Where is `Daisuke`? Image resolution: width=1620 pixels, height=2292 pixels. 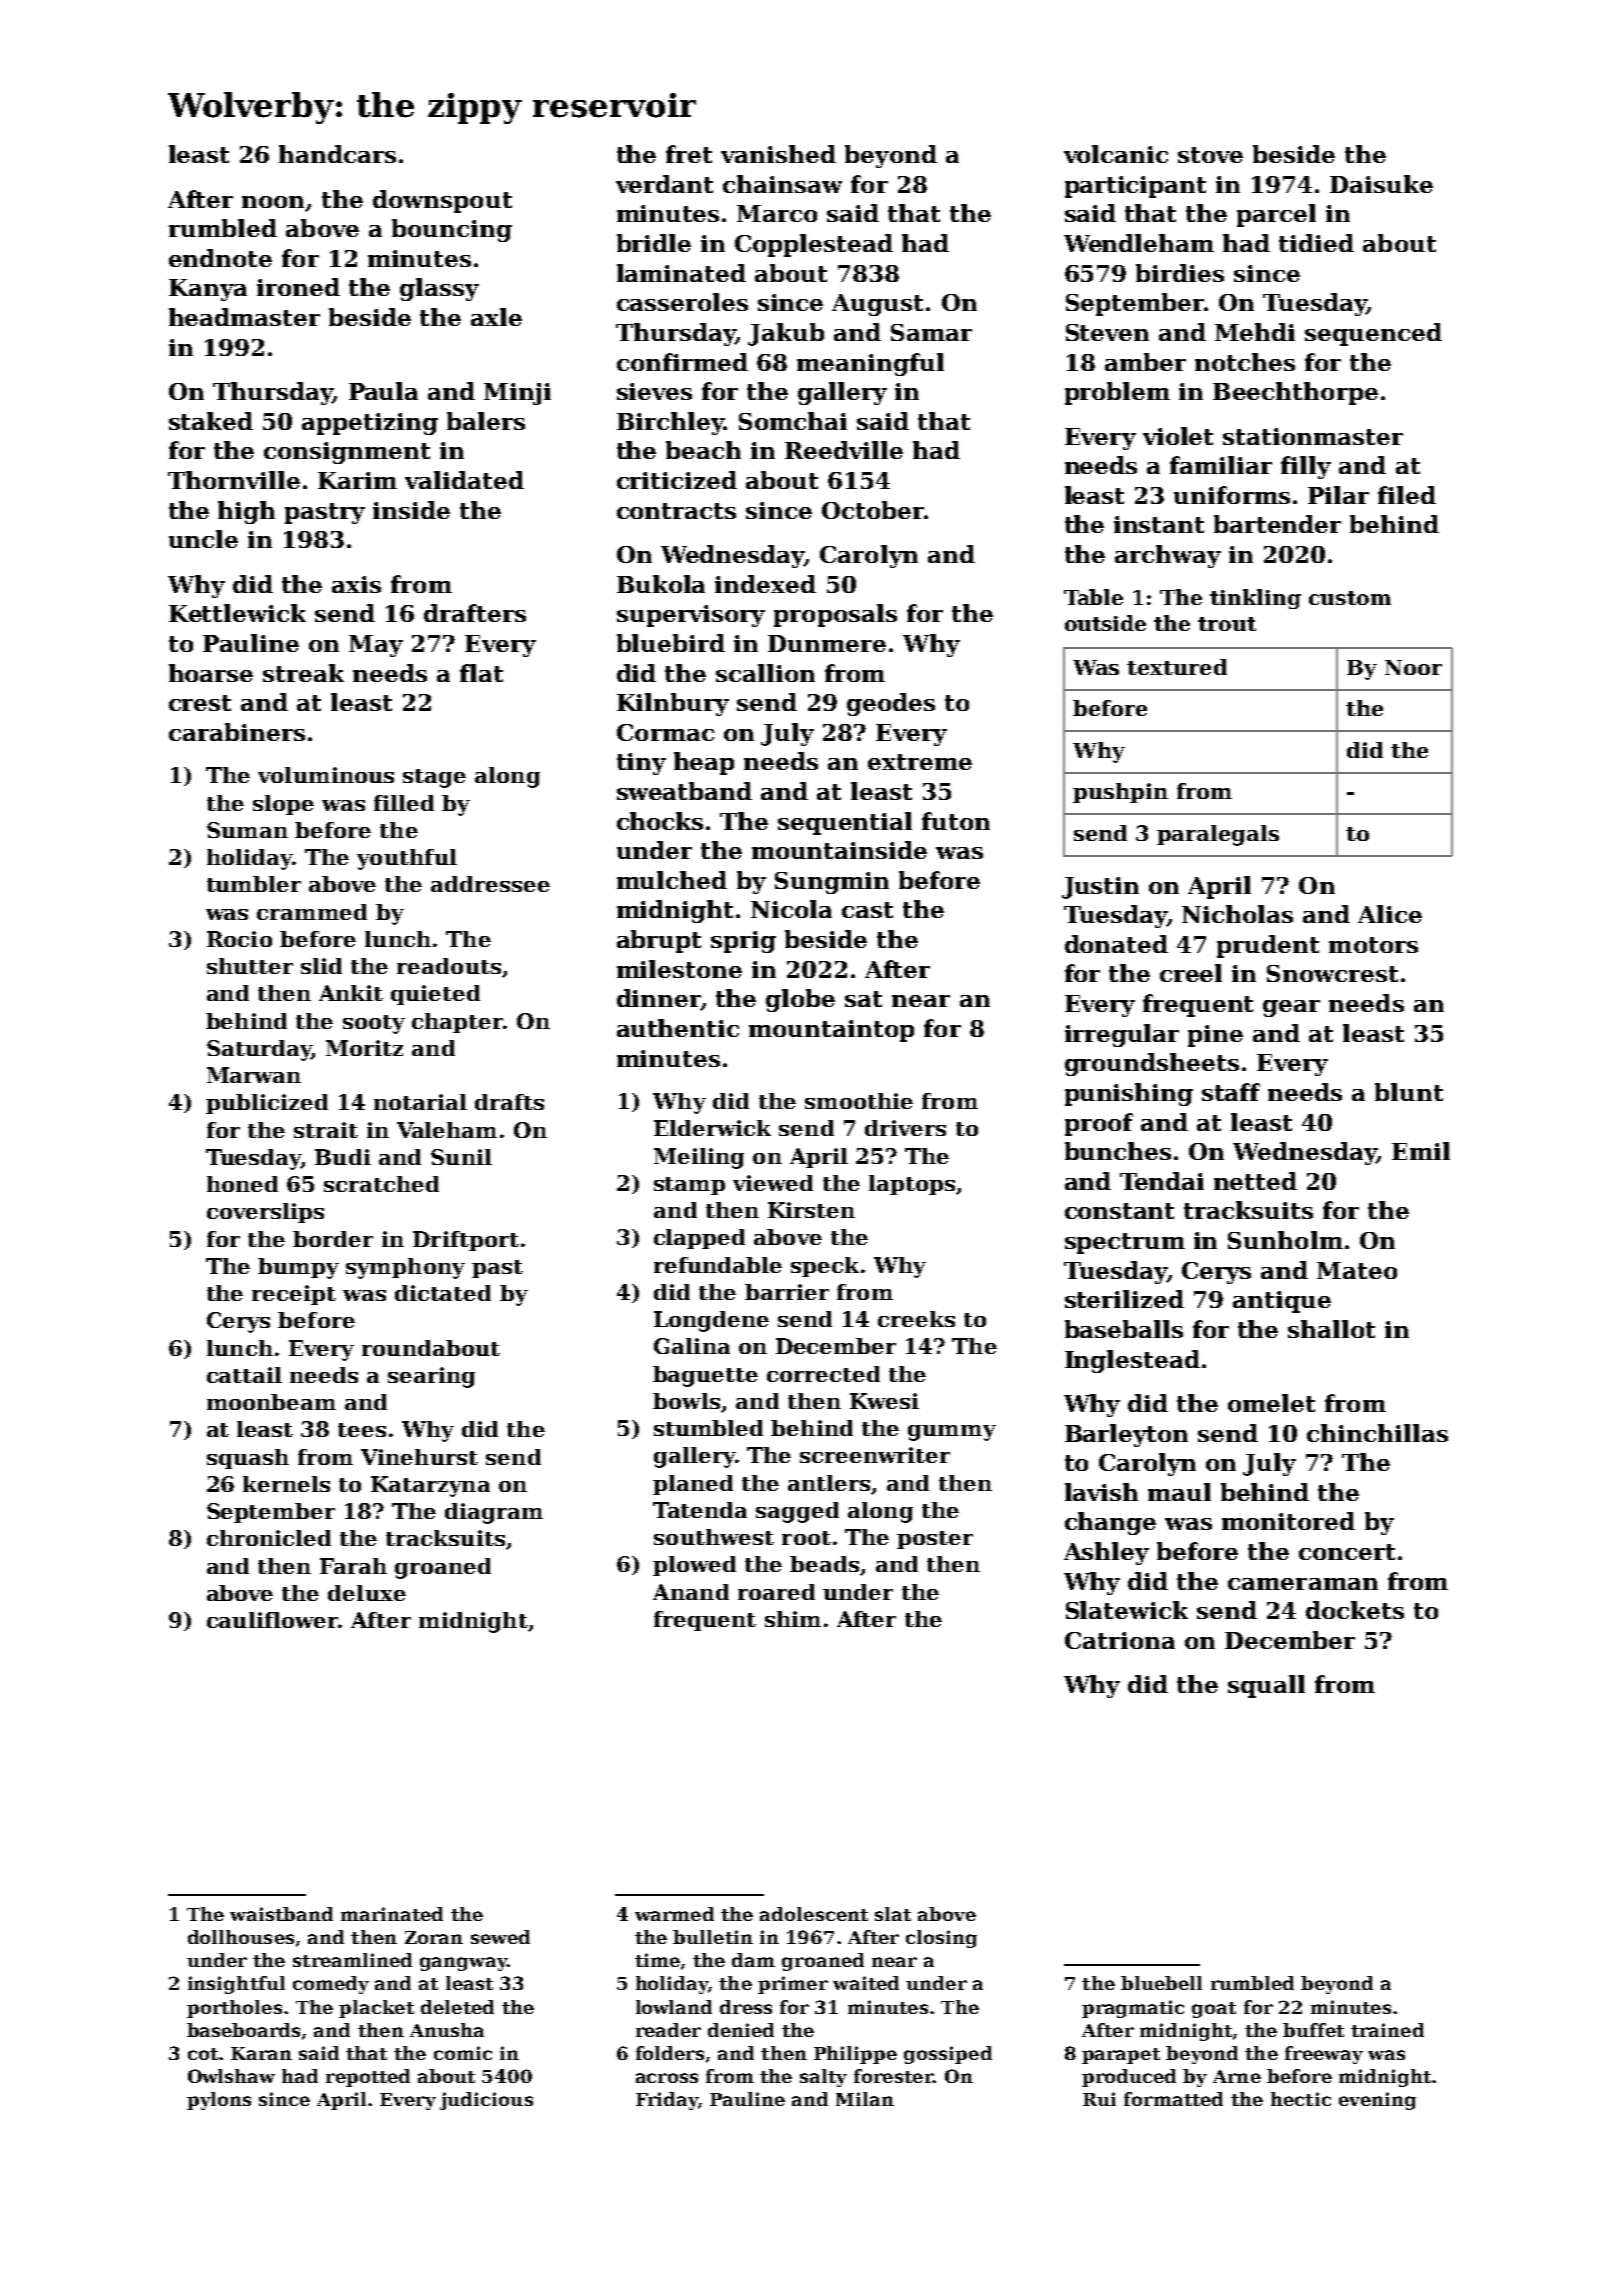 Daisuke is located at coordinates (1381, 184).
